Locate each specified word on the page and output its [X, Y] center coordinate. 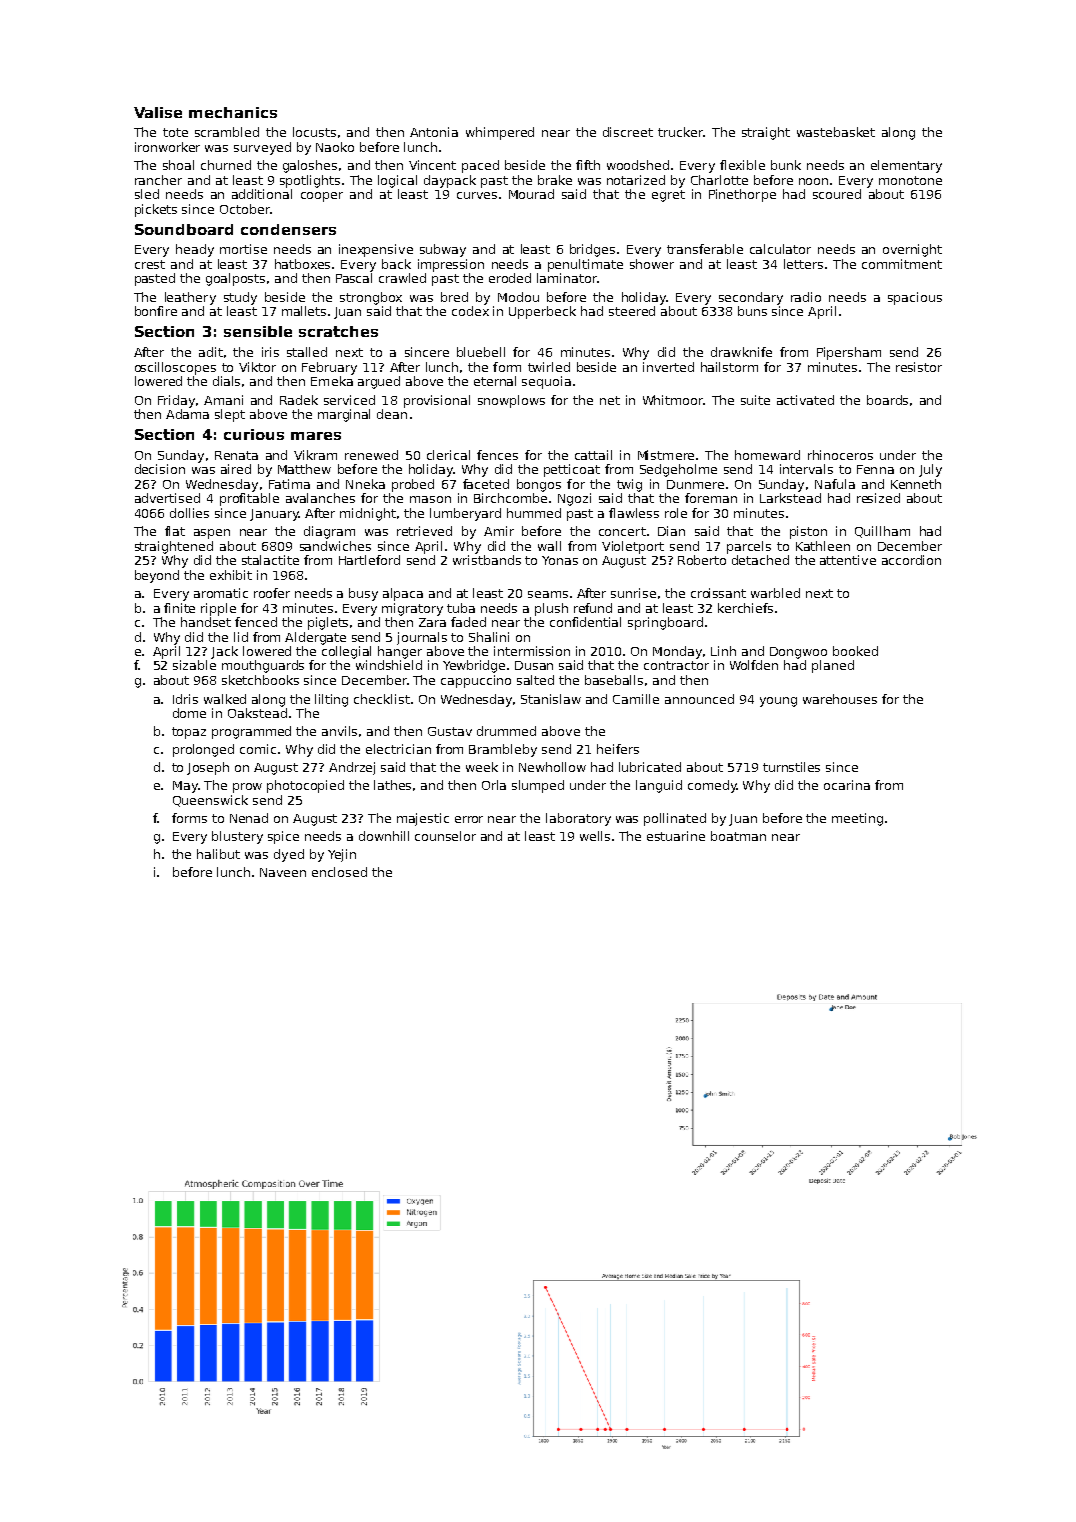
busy [363, 594]
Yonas [560, 560]
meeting [857, 819]
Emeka [332, 381]
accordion [911, 560]
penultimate [585, 265]
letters [803, 264]
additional [262, 194]
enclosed [339, 872]
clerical [448, 455]
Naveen [283, 872]
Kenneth [916, 484]
